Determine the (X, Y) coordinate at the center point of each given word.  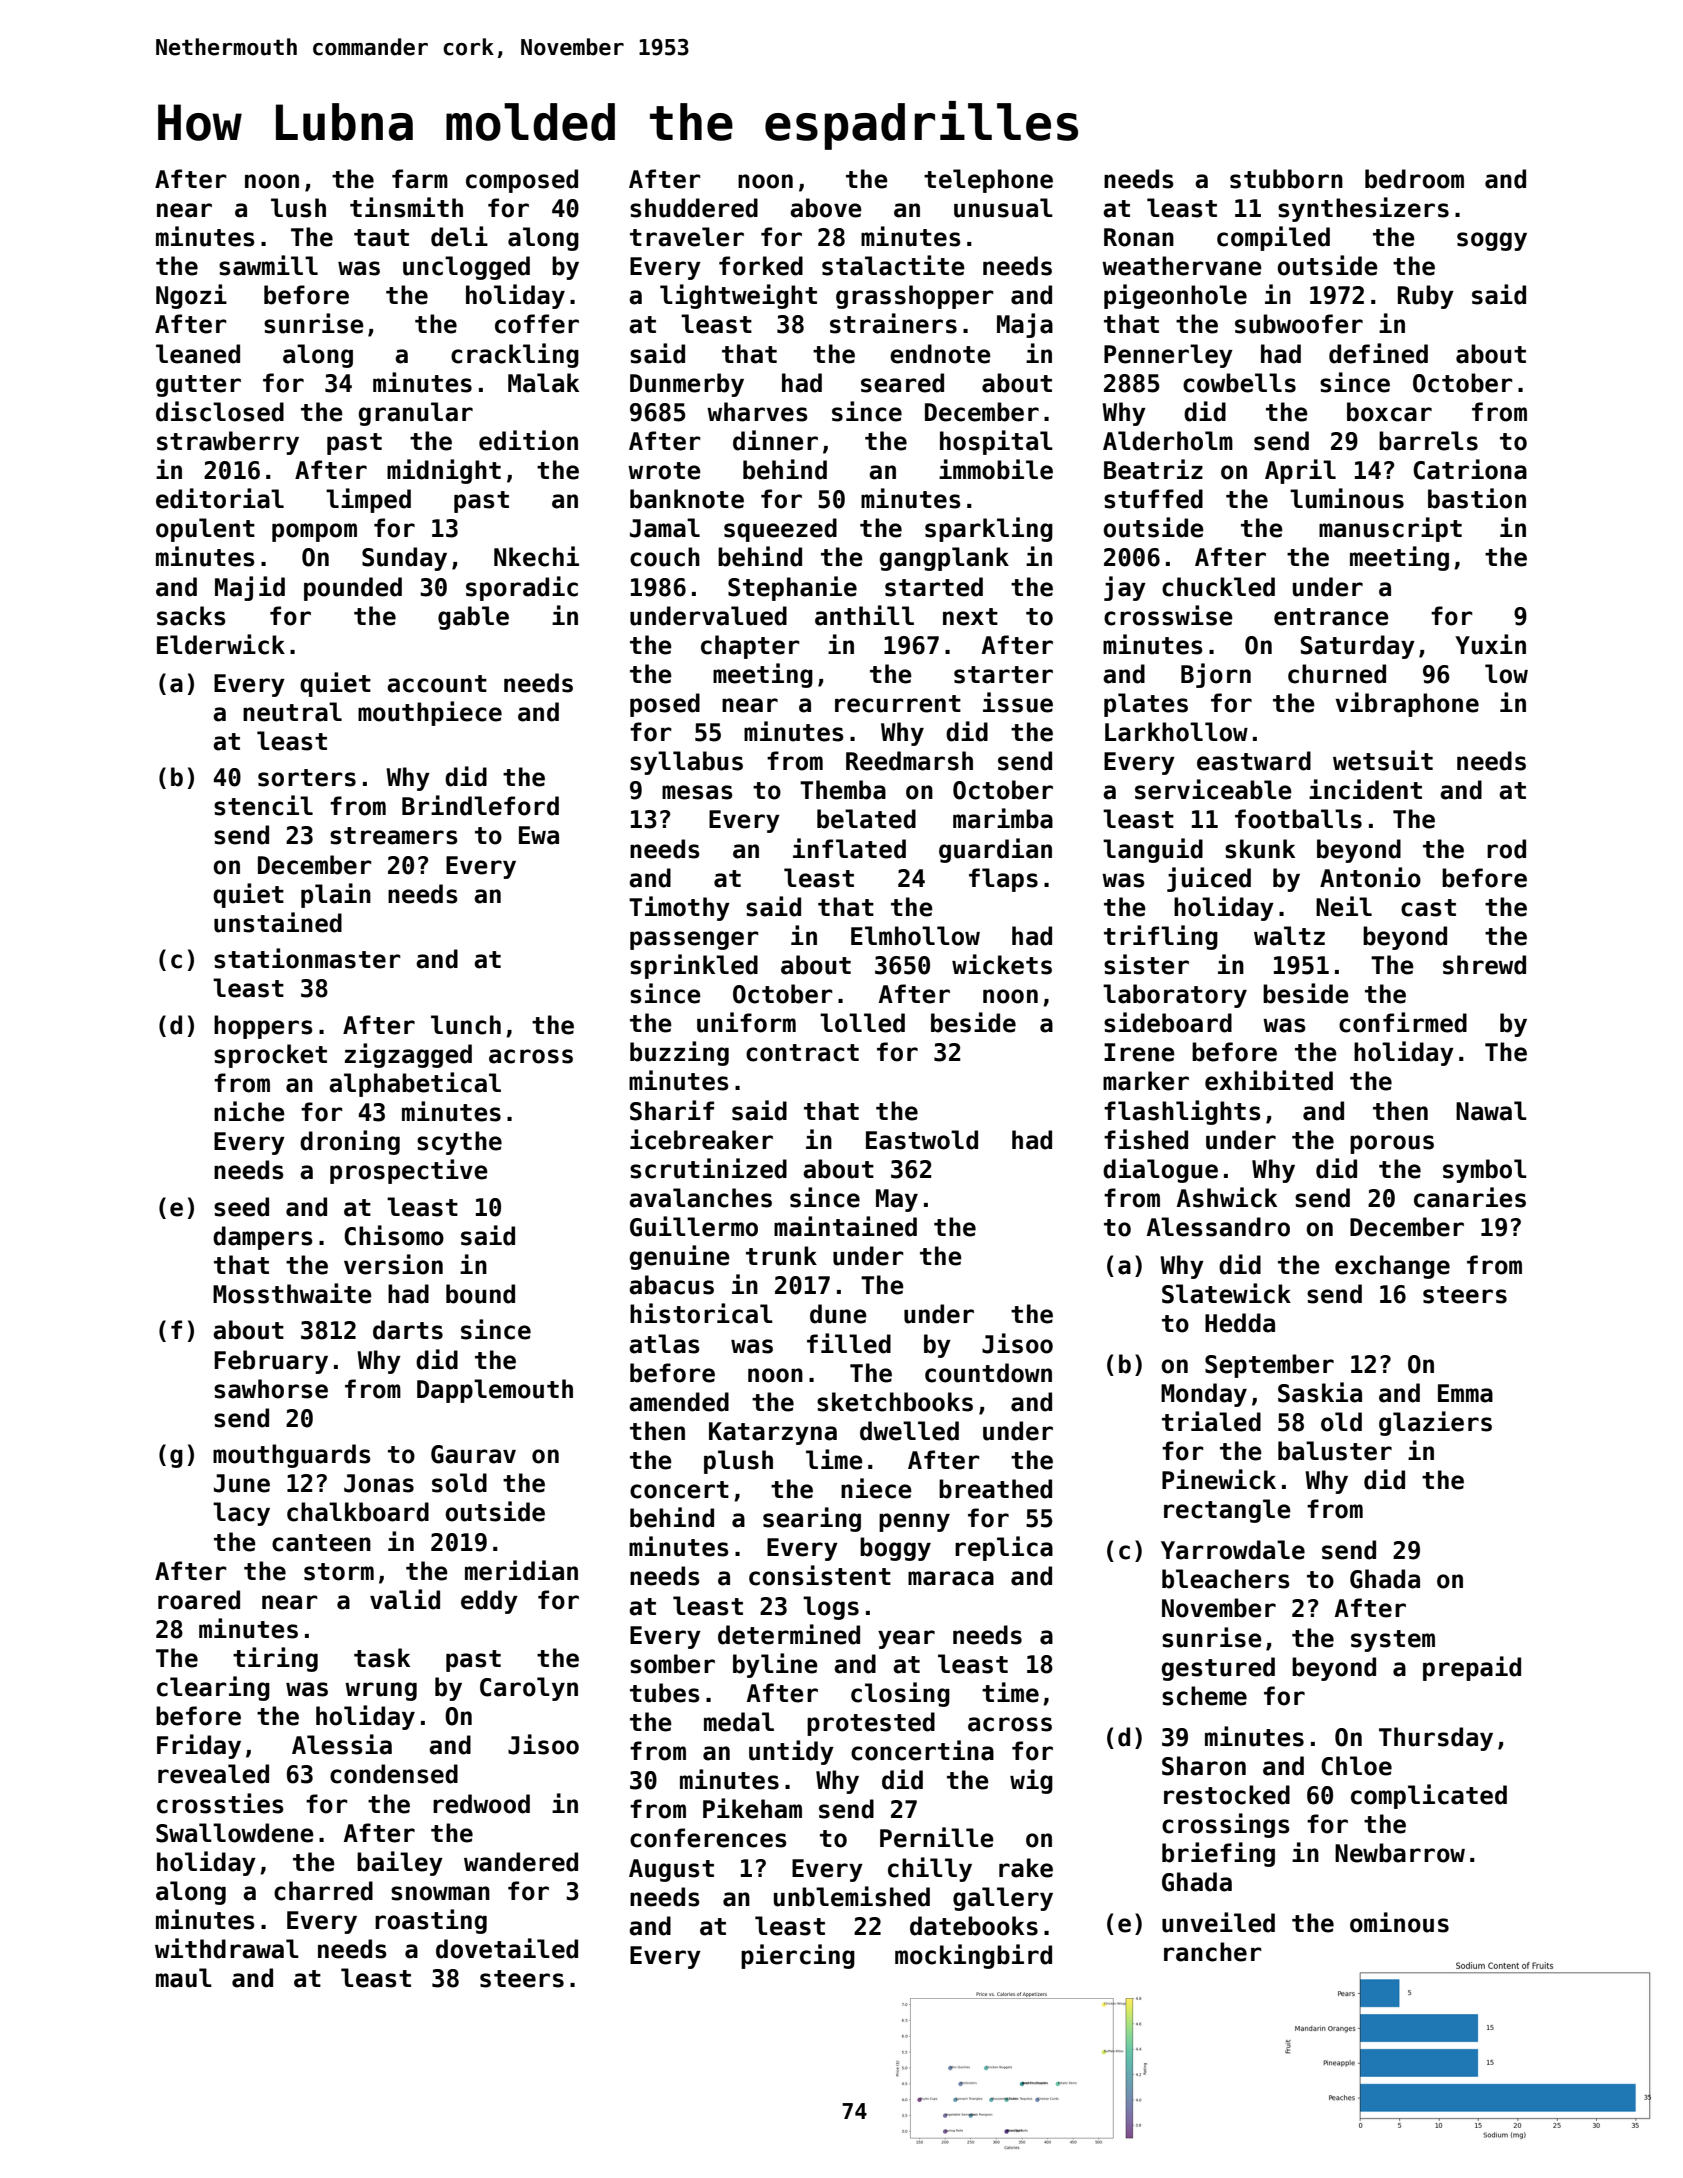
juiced (1209, 879)
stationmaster (307, 958)
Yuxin (1490, 644)
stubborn (1286, 179)
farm (420, 179)
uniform (746, 1022)
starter (1003, 675)
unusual (1003, 208)
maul (184, 1978)
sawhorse (271, 1389)
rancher (1213, 1952)
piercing (798, 1956)
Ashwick (1227, 1197)
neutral (292, 712)
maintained (845, 1226)
